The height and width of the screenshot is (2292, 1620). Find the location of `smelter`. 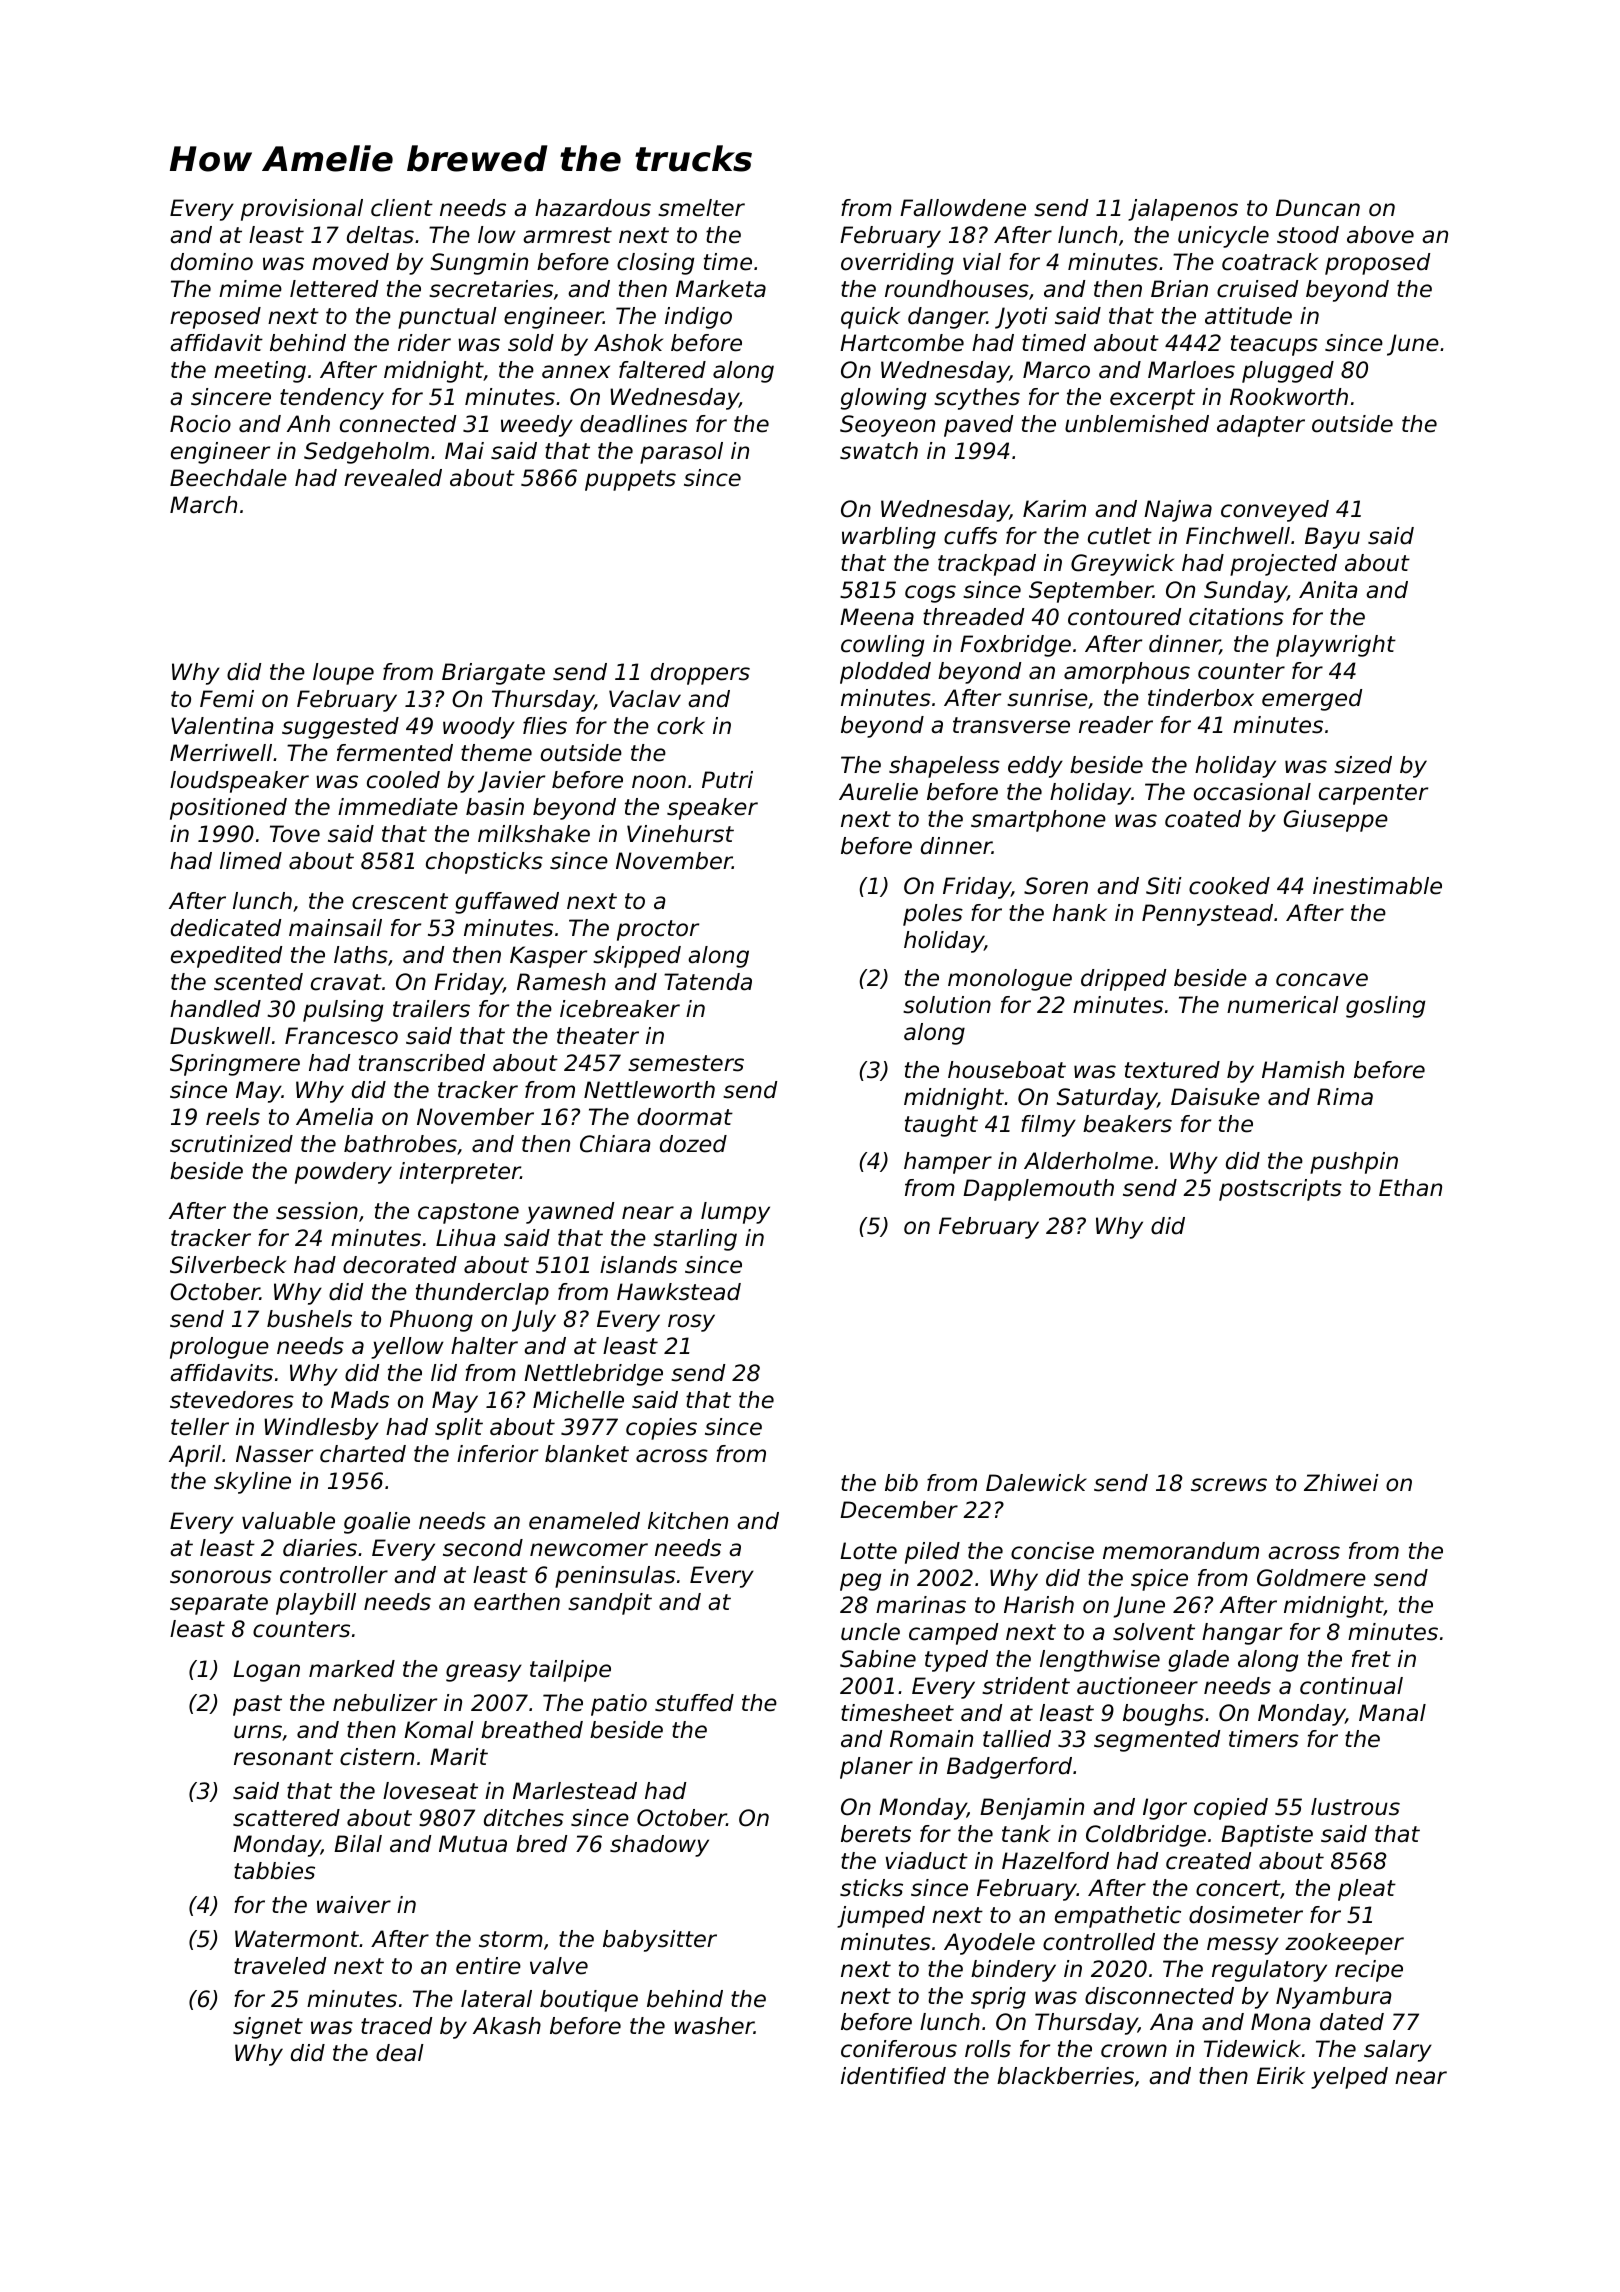

smelter is located at coordinates (701, 208).
